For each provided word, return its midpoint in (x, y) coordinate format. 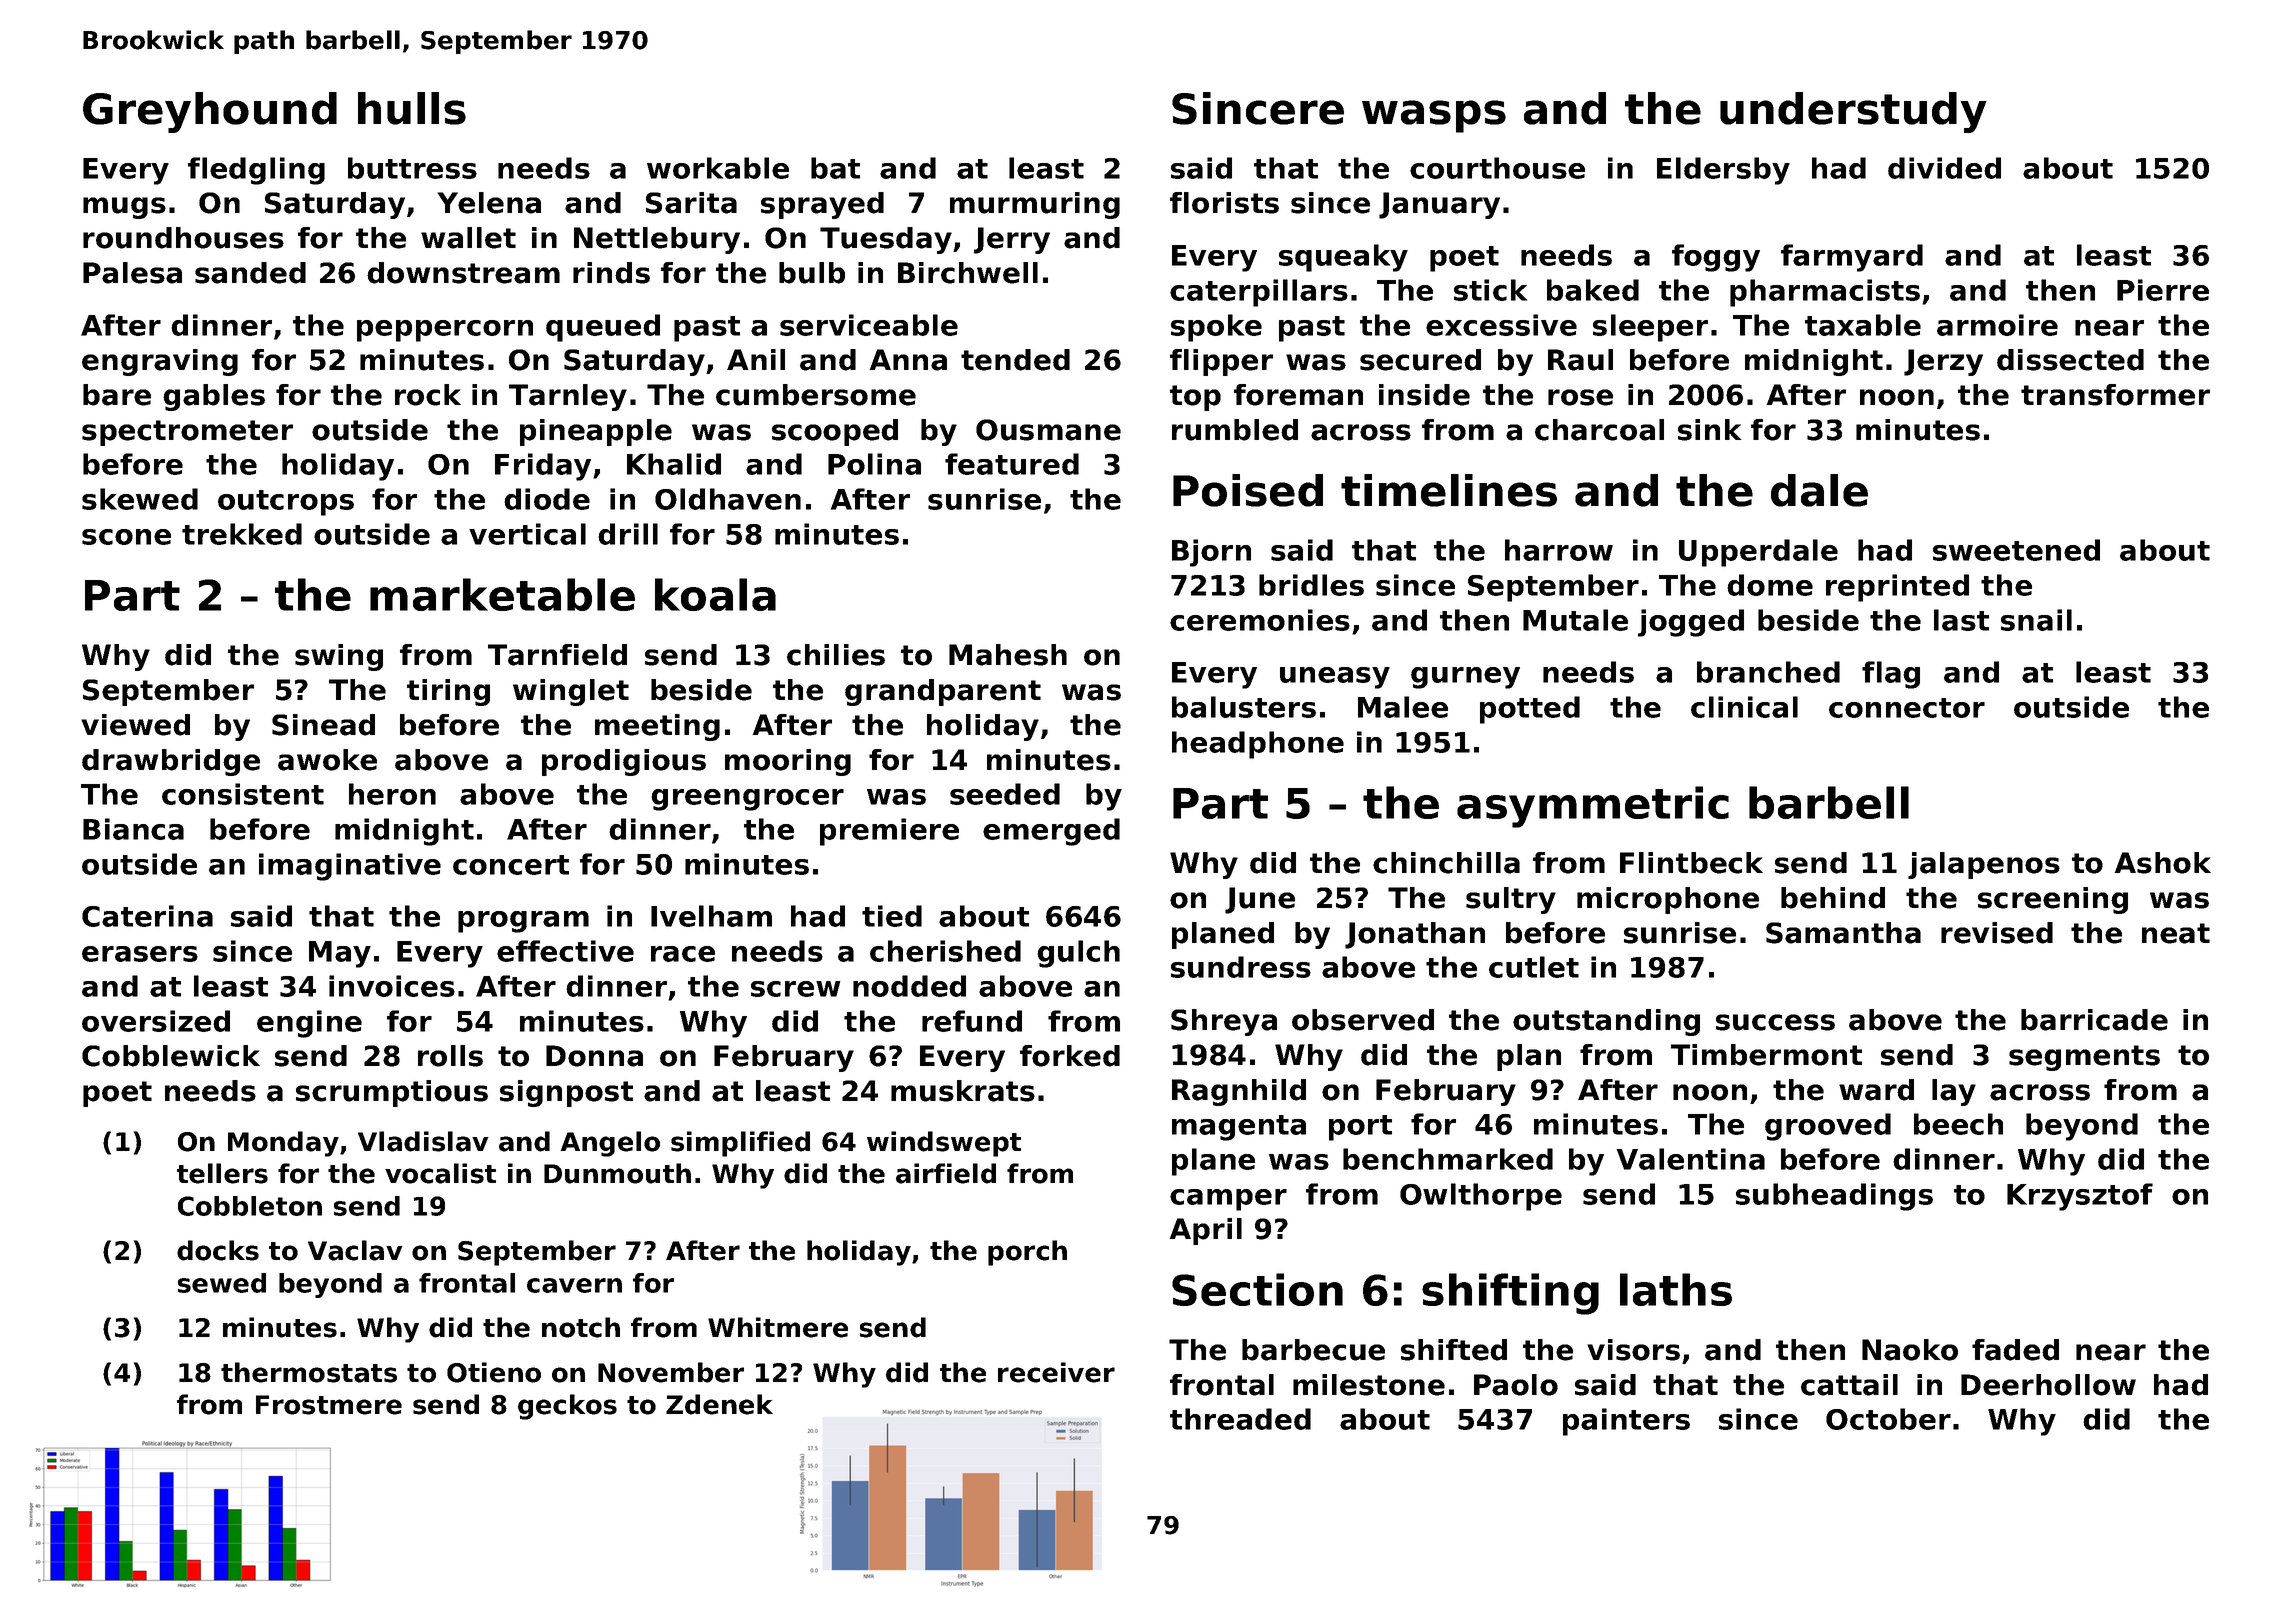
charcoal (1599, 430)
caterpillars (1259, 293)
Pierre (2163, 290)
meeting (657, 727)
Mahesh (1008, 655)
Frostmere (329, 1405)
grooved (1828, 1127)
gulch (1078, 954)
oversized (156, 1021)
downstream (463, 273)
